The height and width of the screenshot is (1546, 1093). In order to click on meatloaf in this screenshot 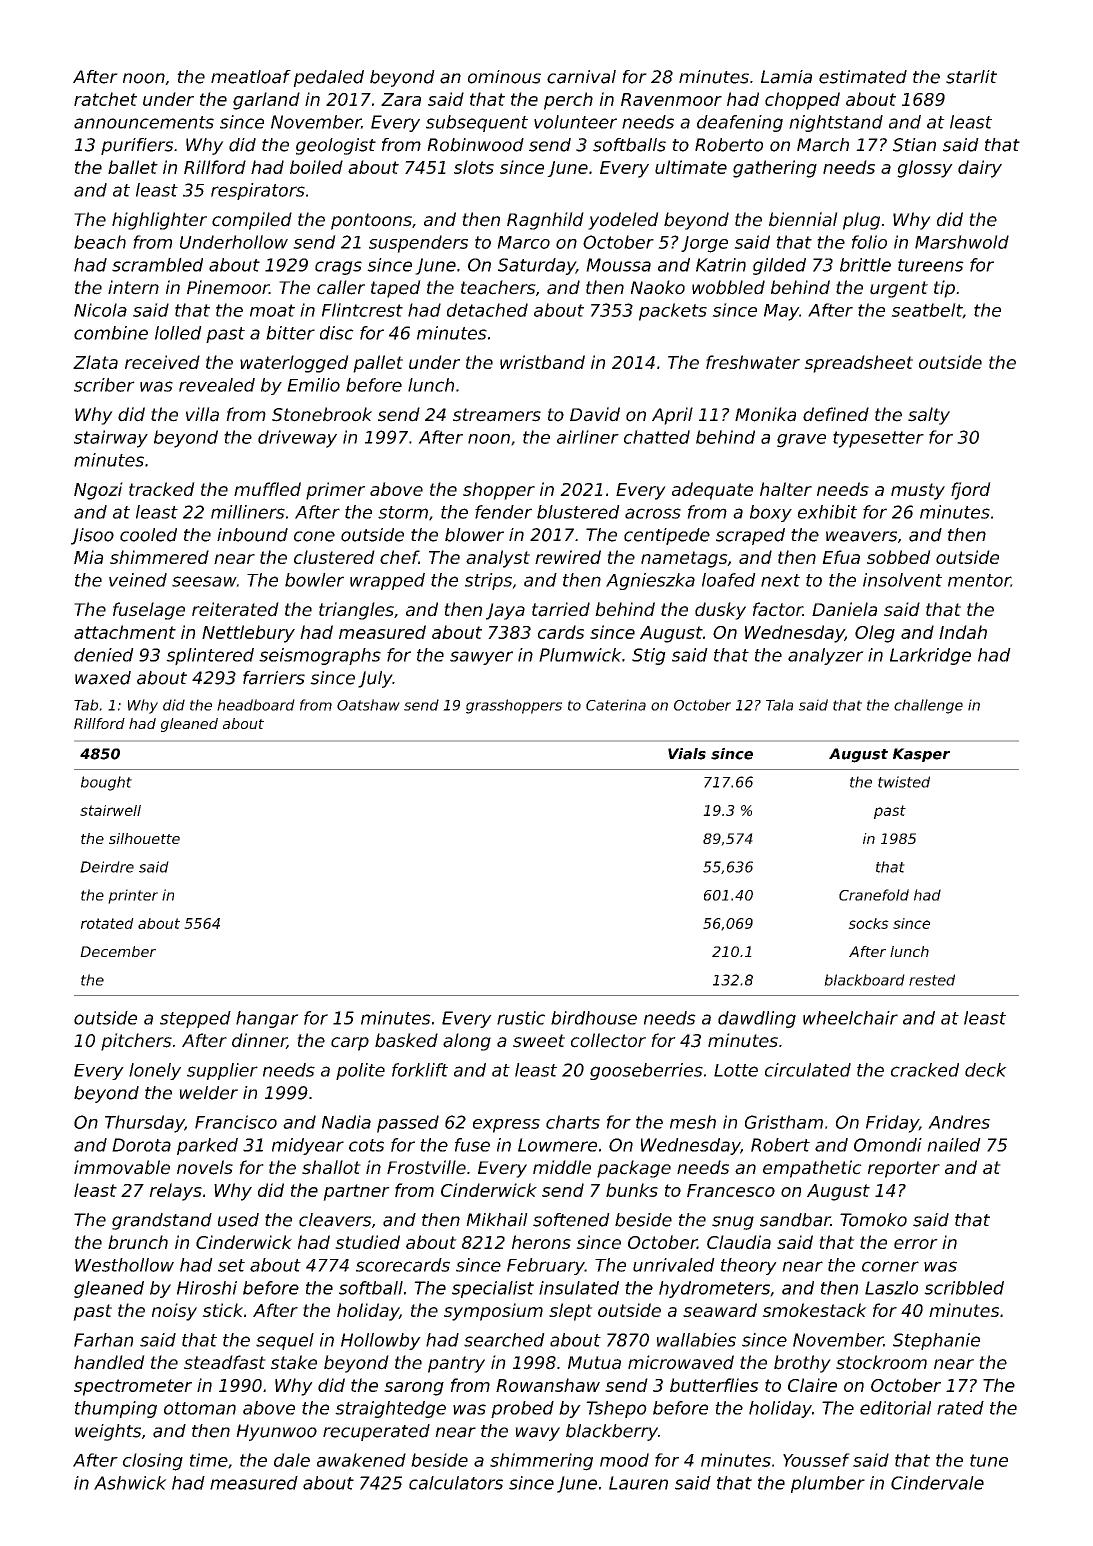, I will do `click(251, 77)`.
